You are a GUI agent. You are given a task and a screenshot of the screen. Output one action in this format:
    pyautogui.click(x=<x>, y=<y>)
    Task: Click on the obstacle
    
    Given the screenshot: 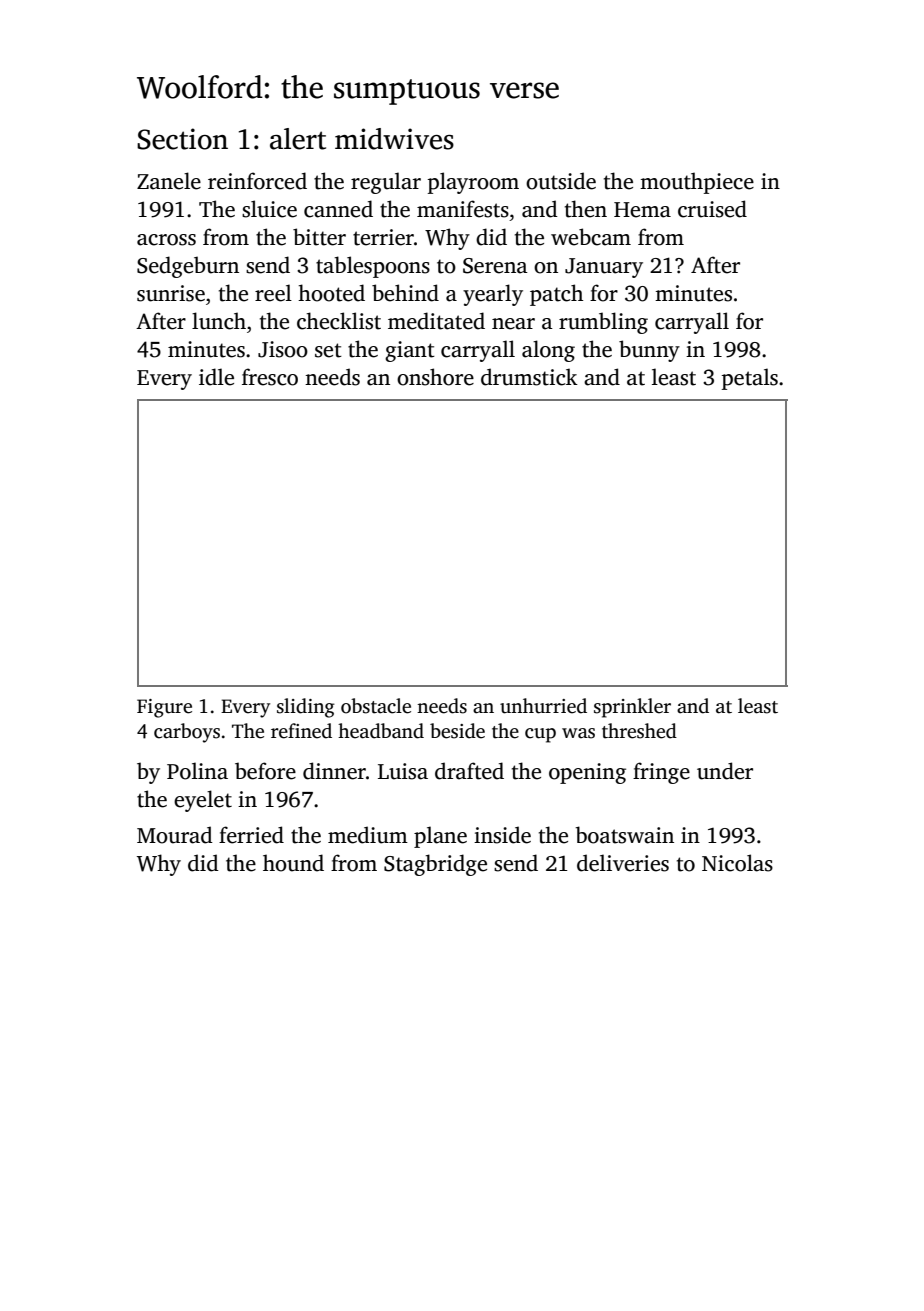 What is the action you would take?
    pyautogui.click(x=376, y=706)
